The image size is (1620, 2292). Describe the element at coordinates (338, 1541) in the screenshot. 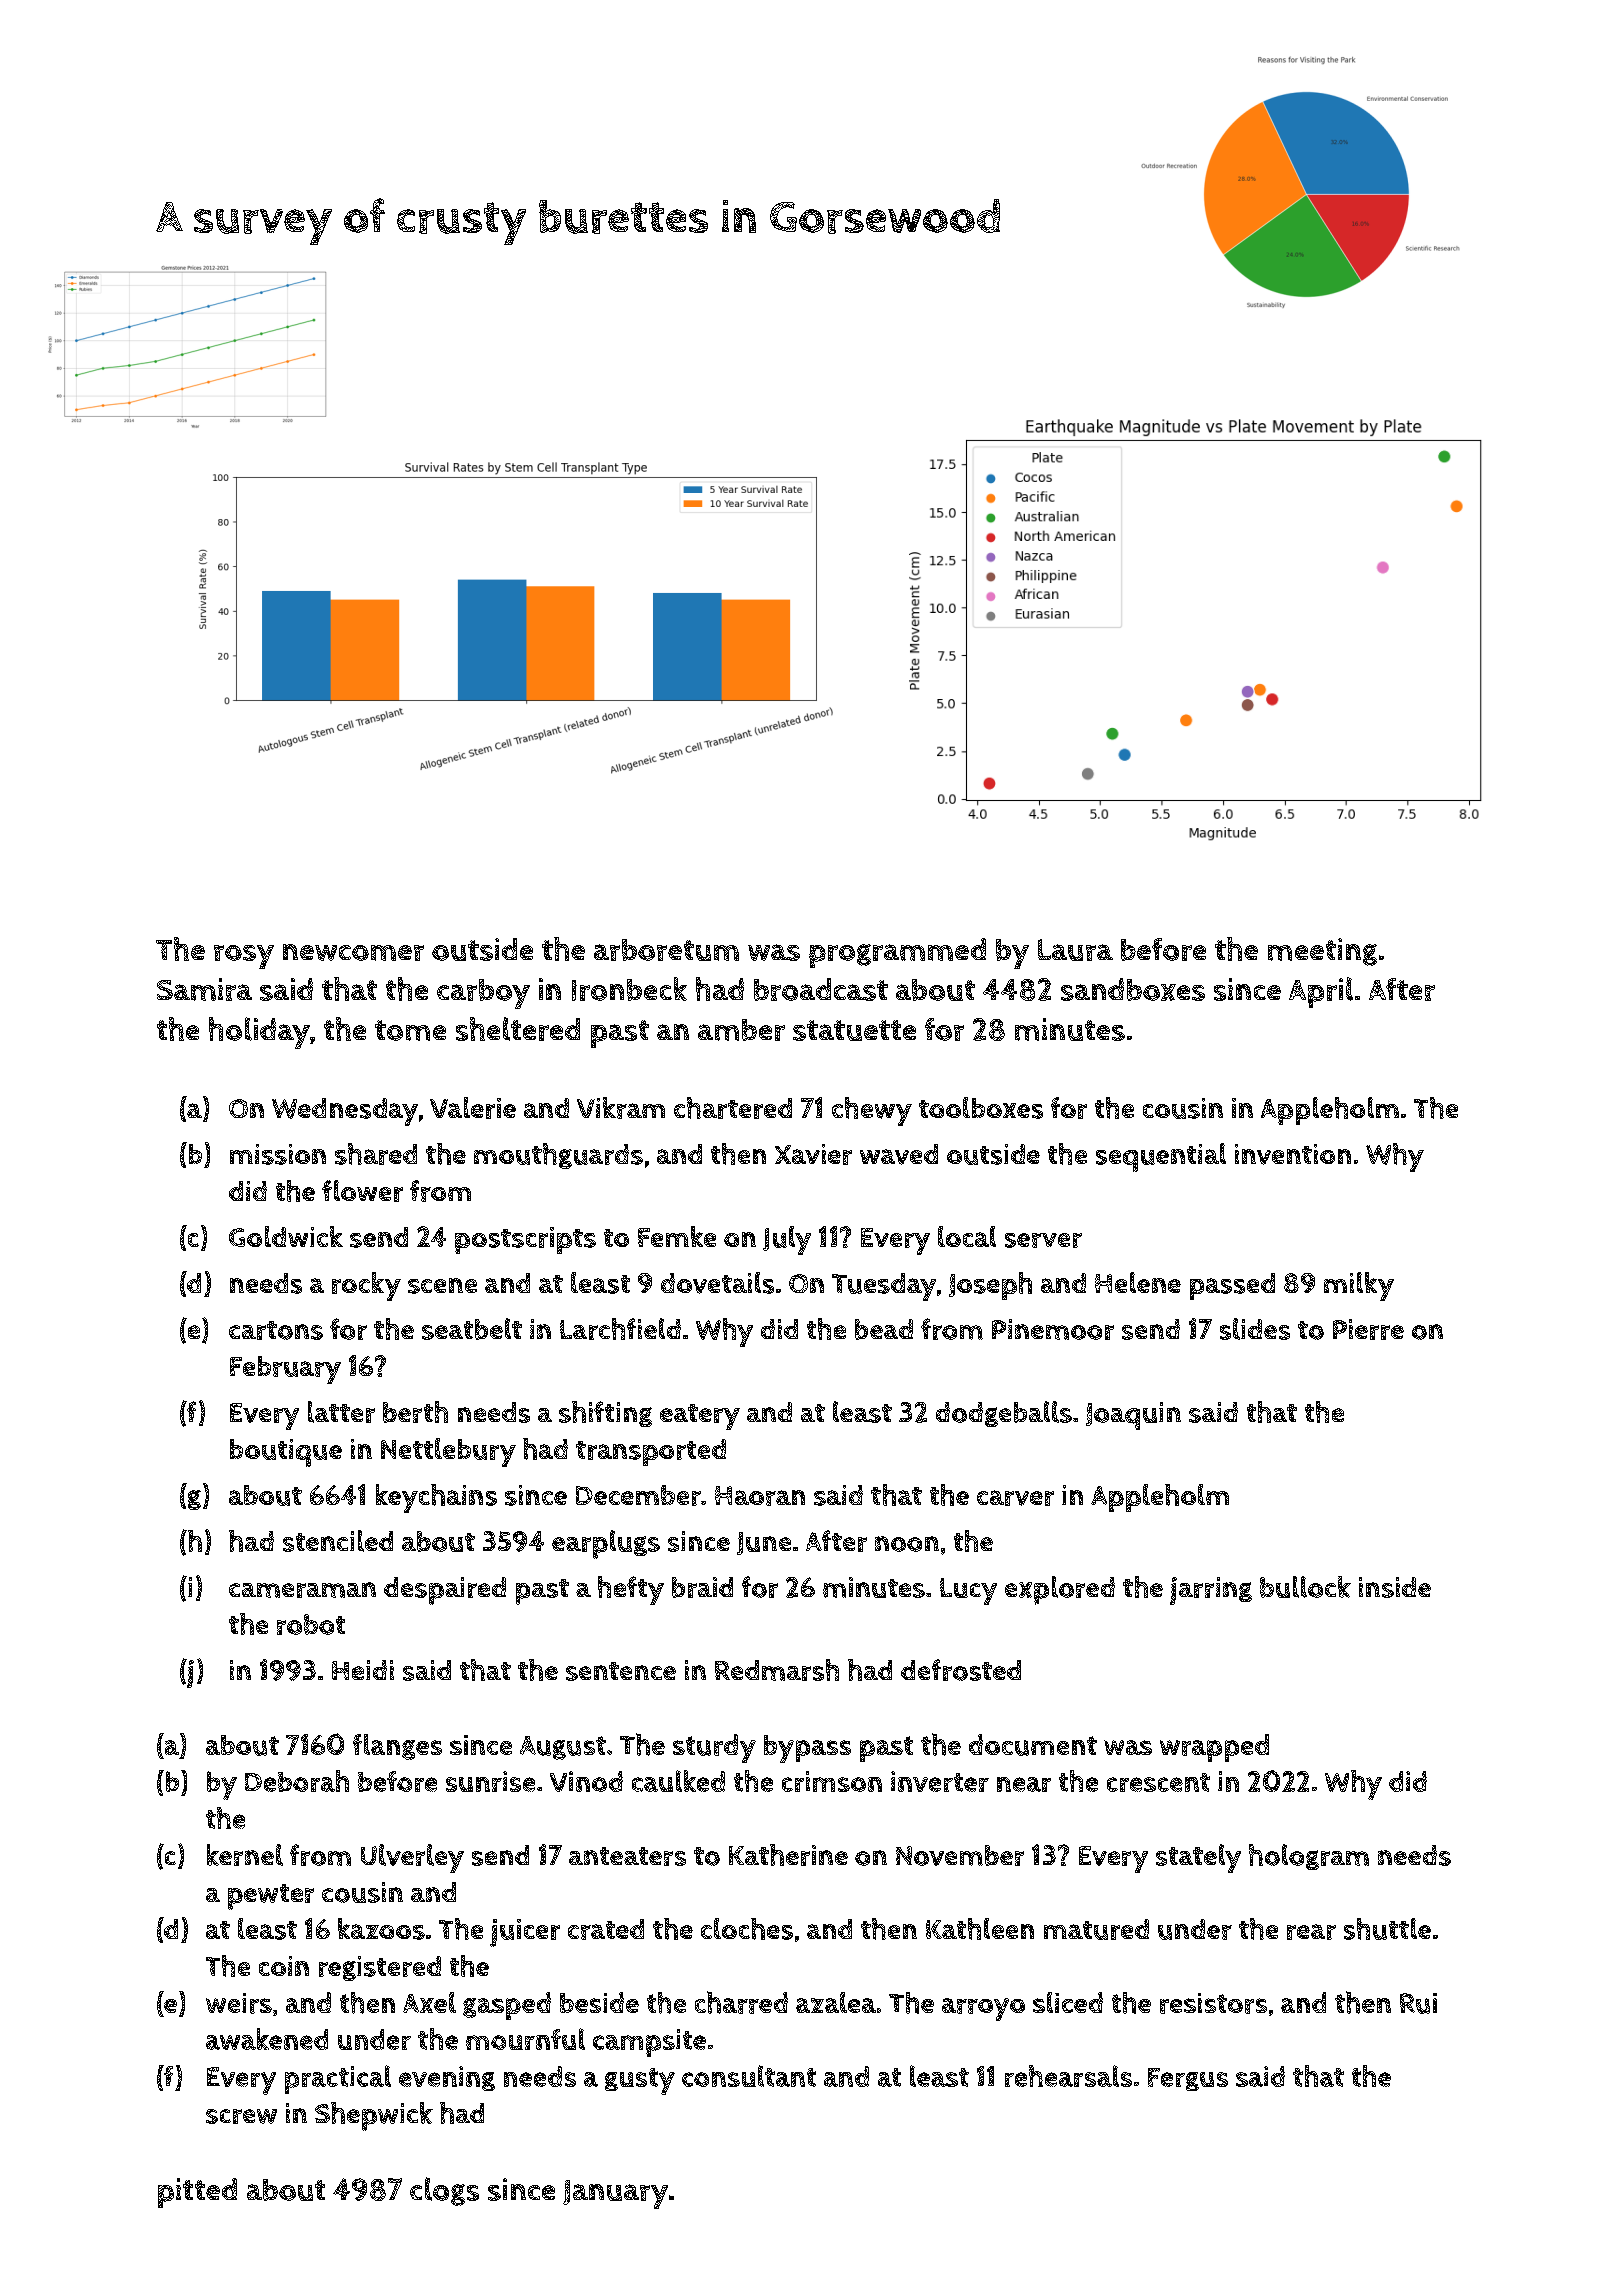

I see `stenciled` at that location.
